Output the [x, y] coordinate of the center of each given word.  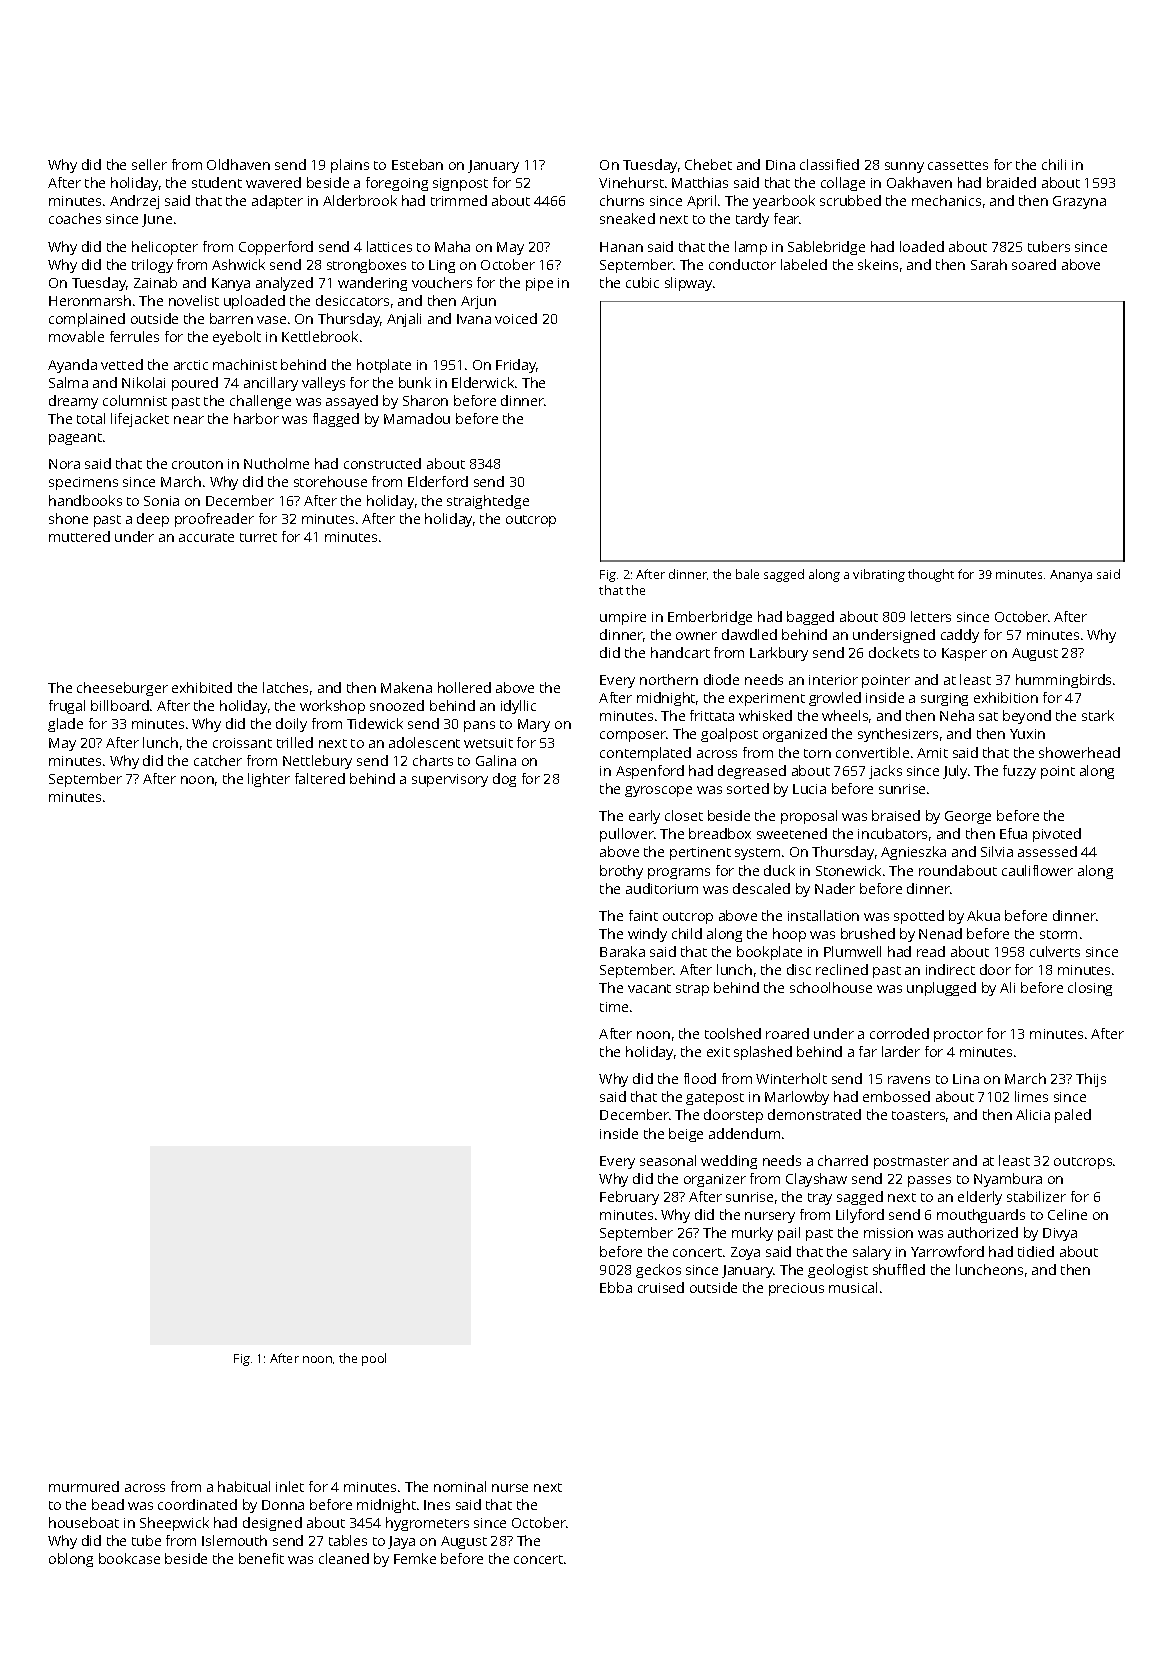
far [868, 1051]
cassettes [958, 165]
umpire [623, 618]
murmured [84, 1486]
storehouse [330, 481]
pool [374, 1359]
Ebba [616, 1287]
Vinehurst [631, 182]
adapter [277, 202]
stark [1098, 715]
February [629, 1198]
